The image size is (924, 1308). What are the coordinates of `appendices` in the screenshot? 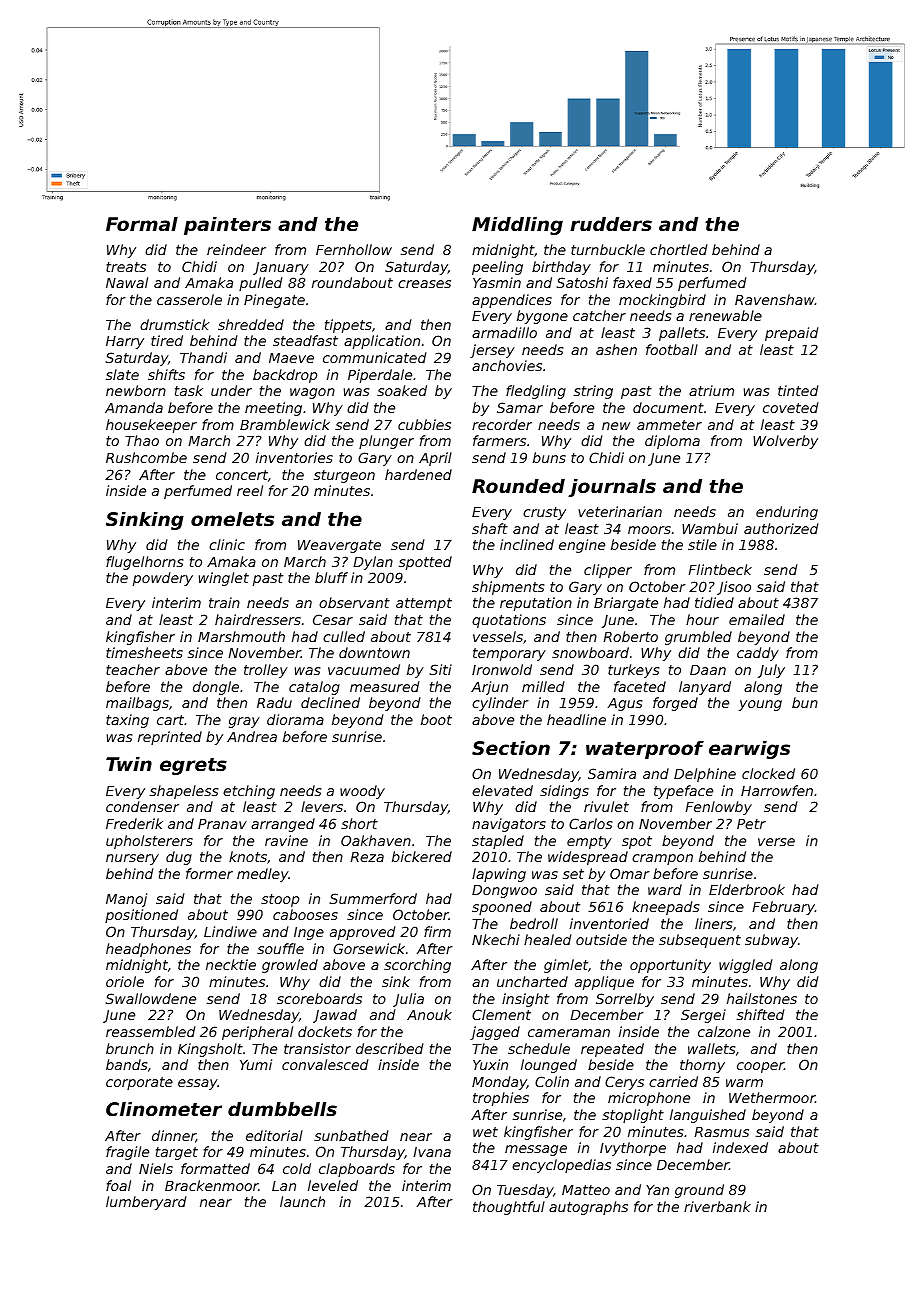 It's located at (512, 301).
